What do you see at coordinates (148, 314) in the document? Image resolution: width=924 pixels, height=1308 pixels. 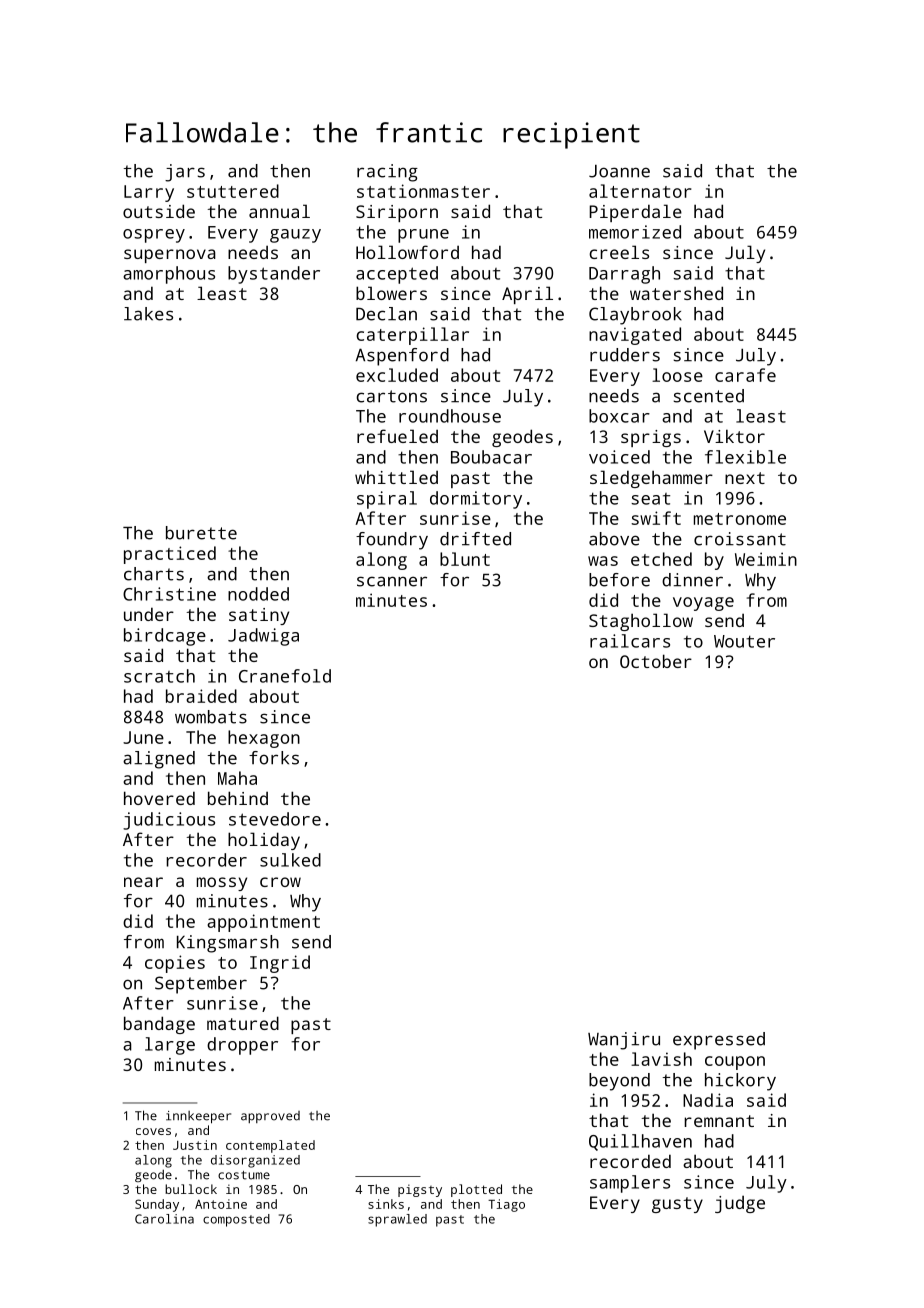 I see `lakes` at bounding box center [148, 314].
